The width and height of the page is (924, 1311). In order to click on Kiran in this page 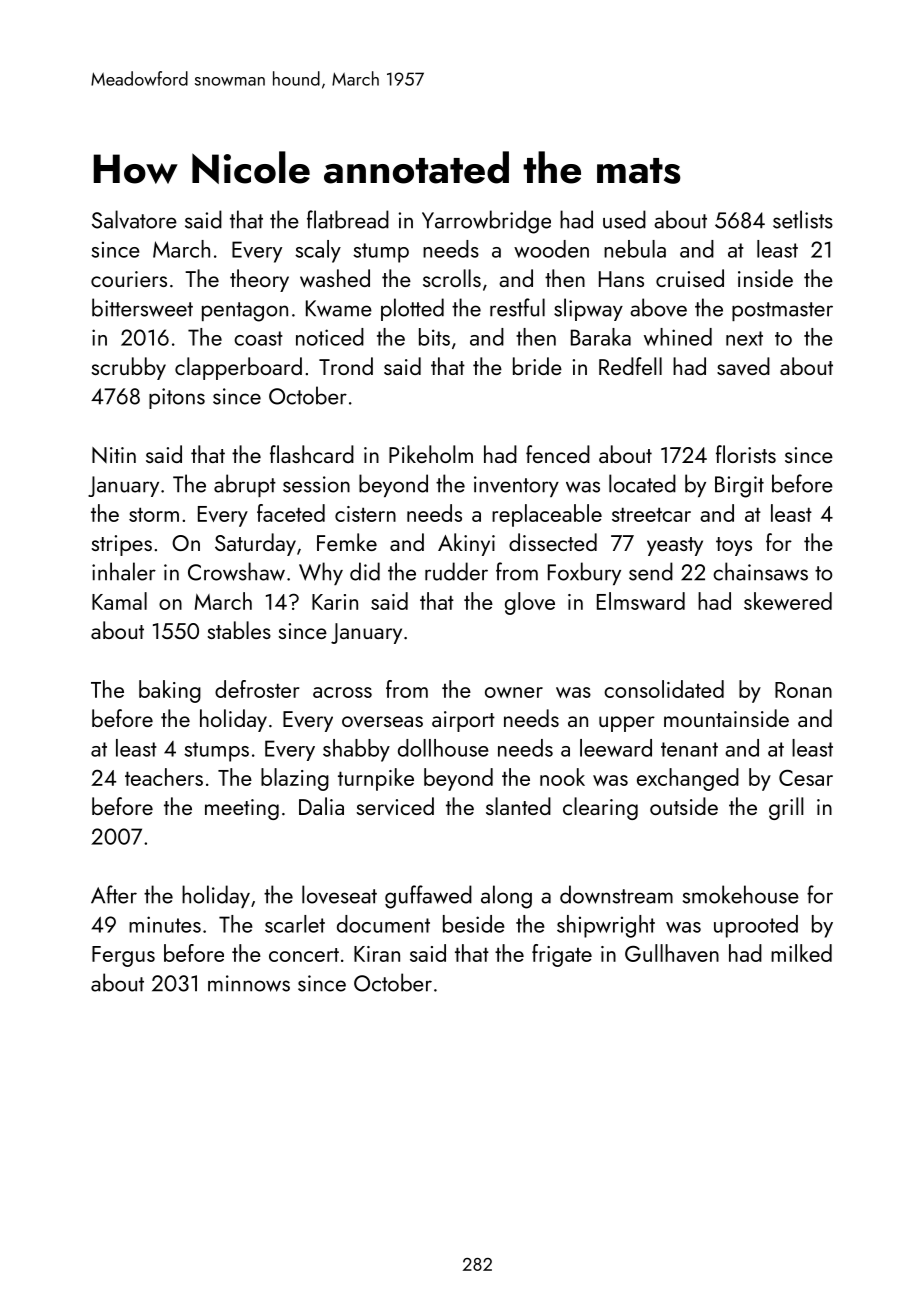, I will do `click(377, 954)`.
